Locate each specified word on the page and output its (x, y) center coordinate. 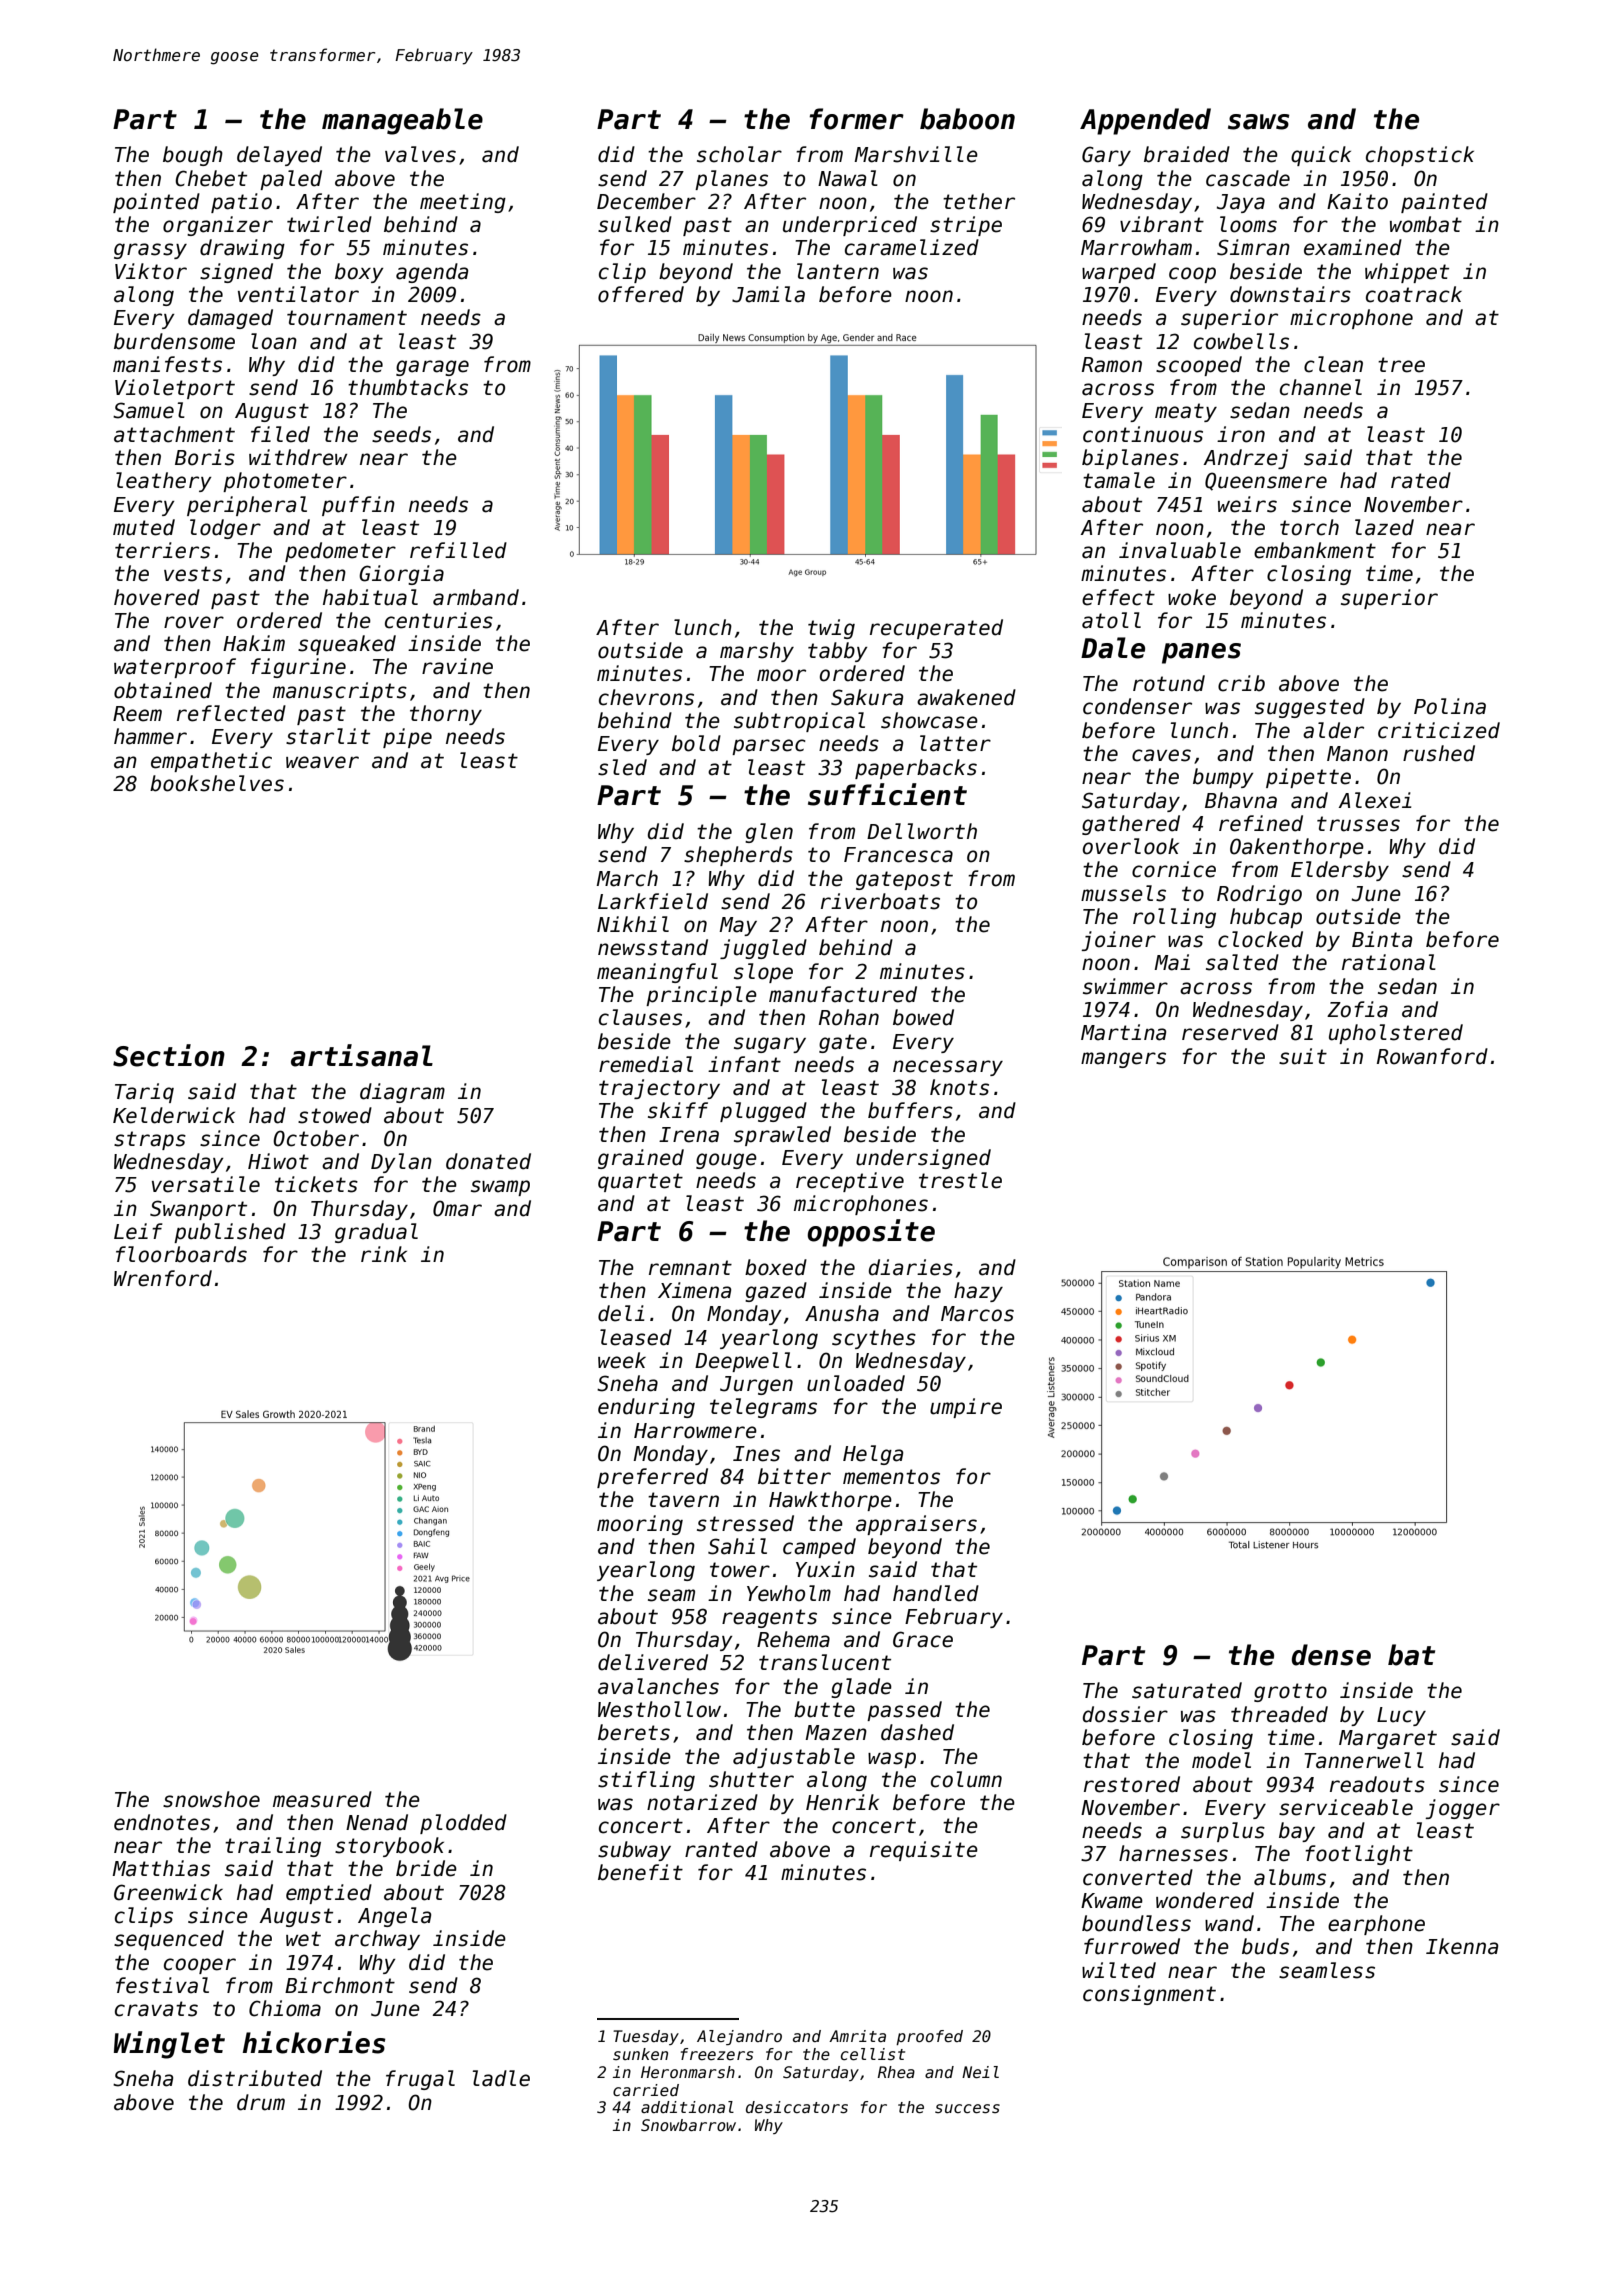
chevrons (646, 697)
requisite (924, 1851)
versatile (206, 1184)
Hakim (254, 643)
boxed (776, 1267)
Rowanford (1432, 1056)
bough (193, 156)
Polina (1450, 706)
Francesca (898, 855)
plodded (463, 1824)
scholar (739, 154)
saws (1259, 122)
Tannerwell (1364, 1760)
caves (1161, 755)
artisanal (362, 1055)
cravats (156, 2009)
